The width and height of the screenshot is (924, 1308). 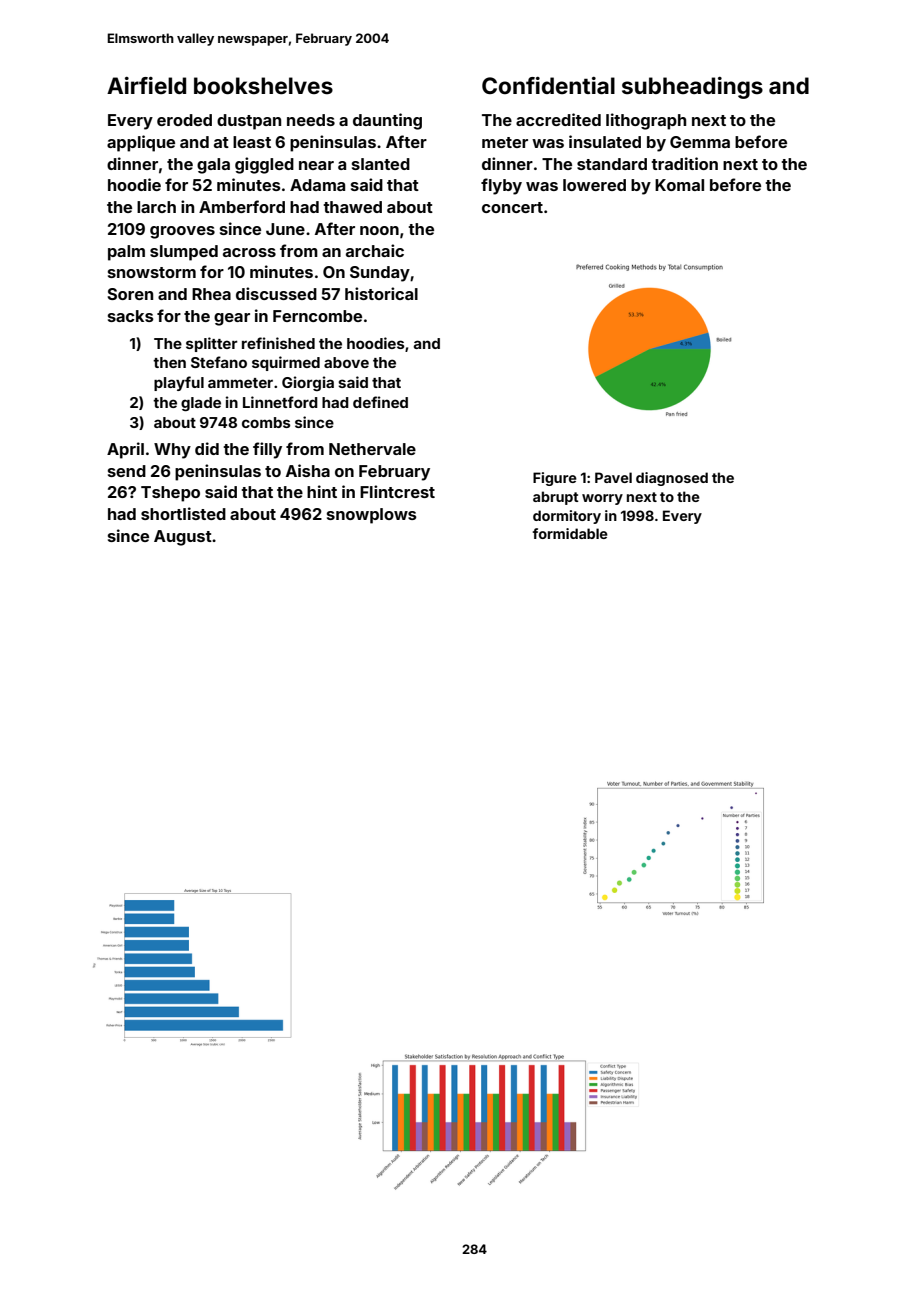 I want to click on concert, so click(x=512, y=207).
